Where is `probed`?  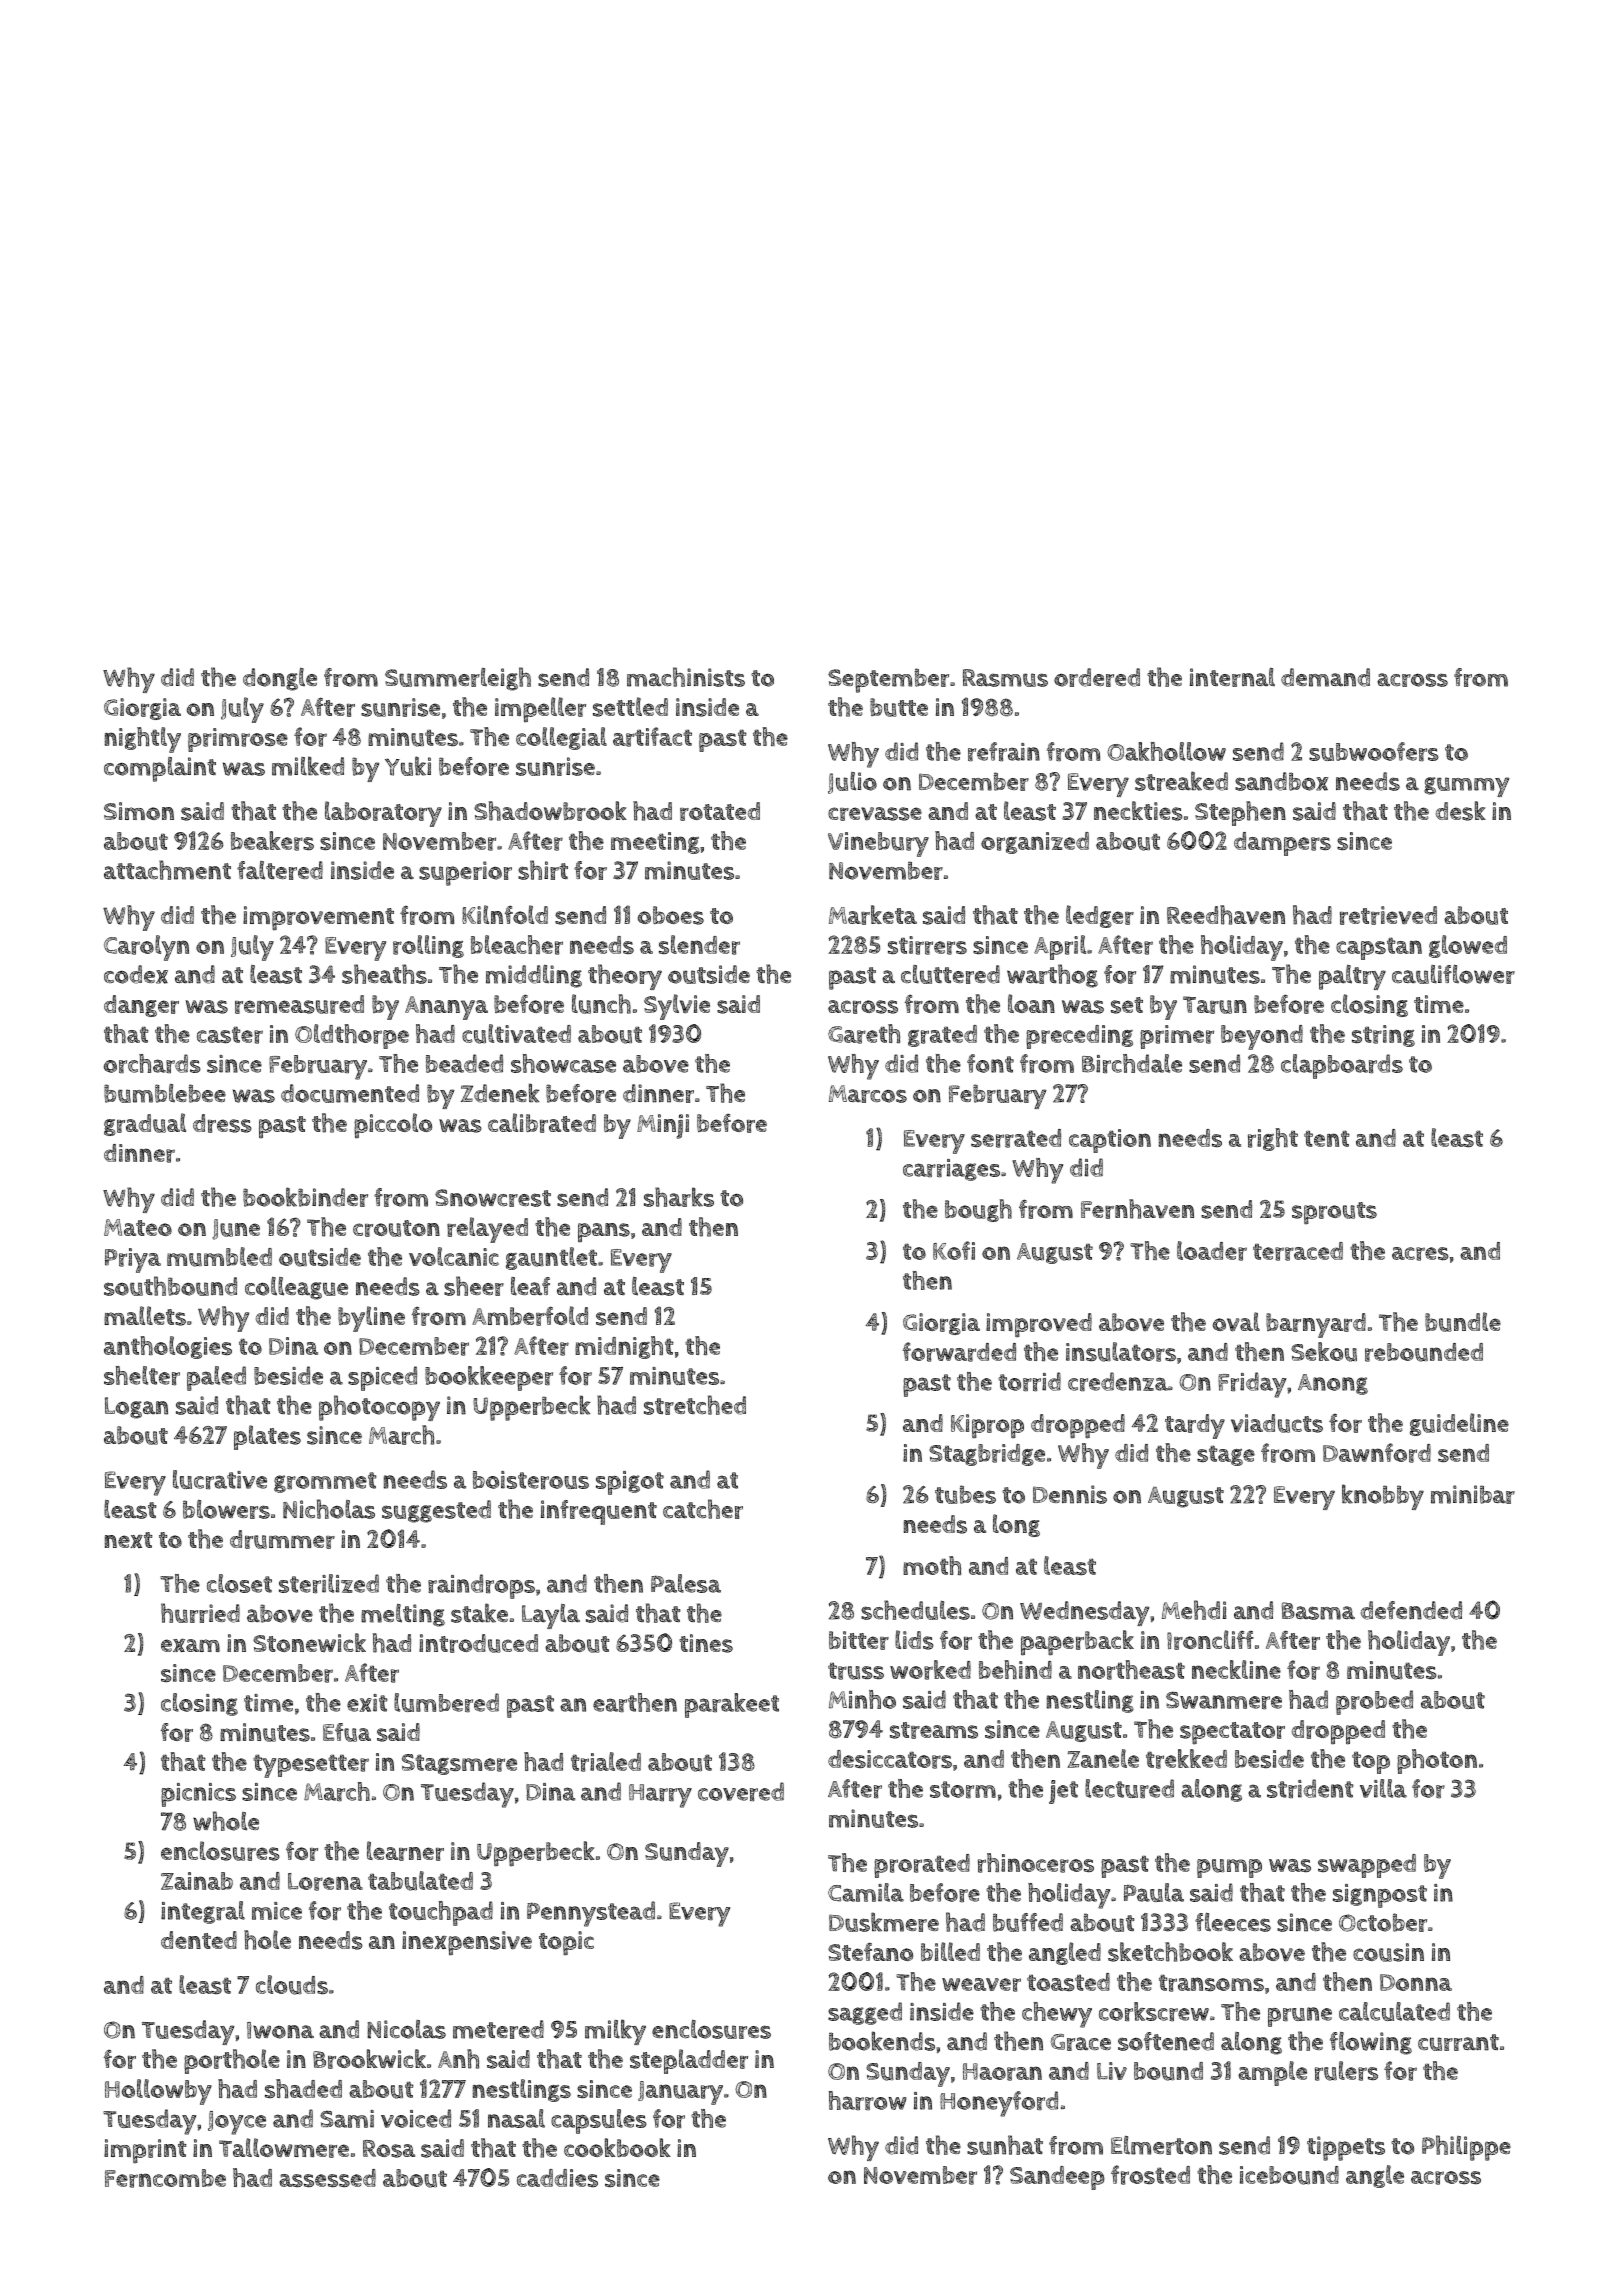
probed is located at coordinates (1374, 1702).
